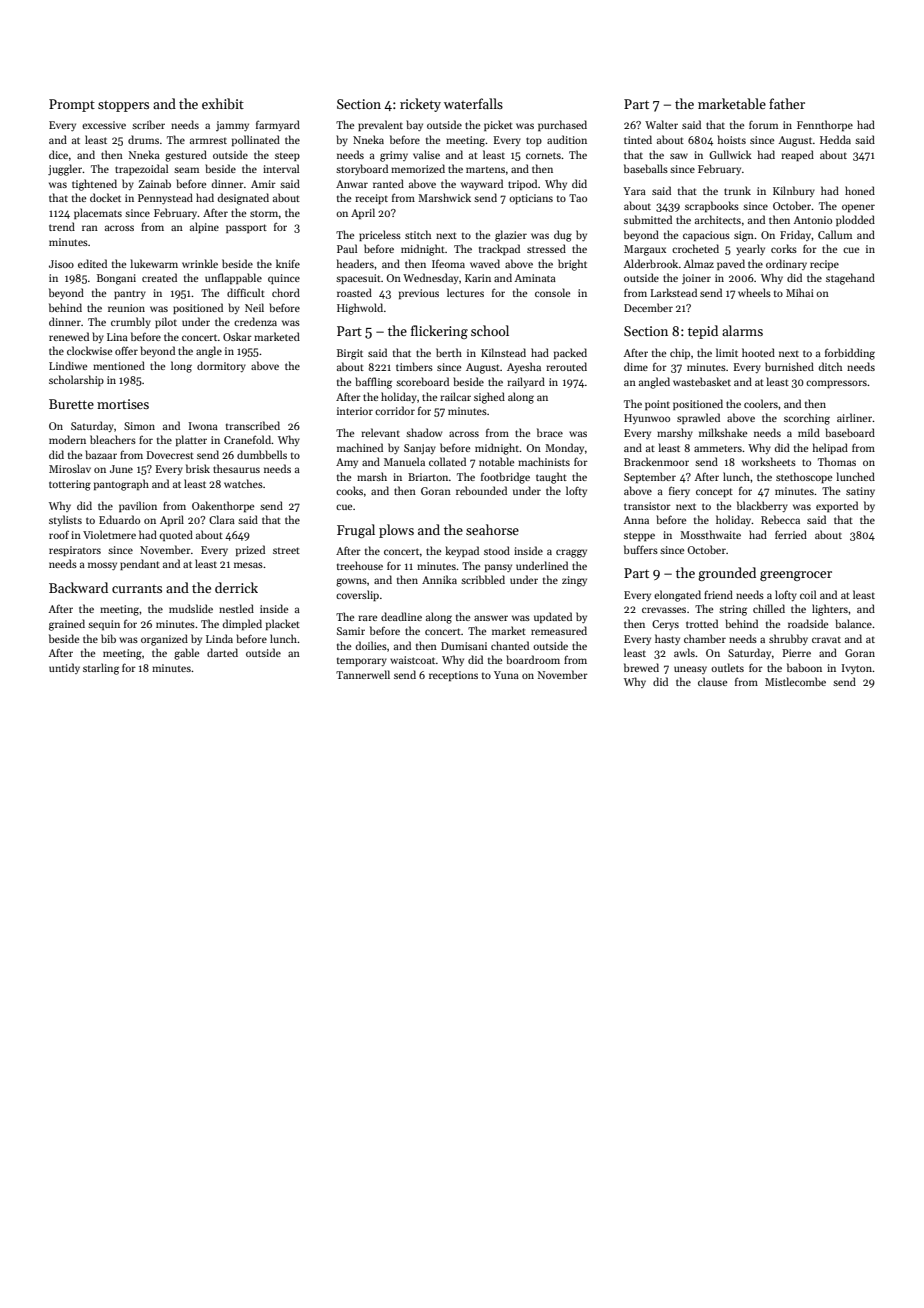 The height and width of the page is (1308, 924). Describe the element at coordinates (101, 669) in the page. I see `starling` at that location.
